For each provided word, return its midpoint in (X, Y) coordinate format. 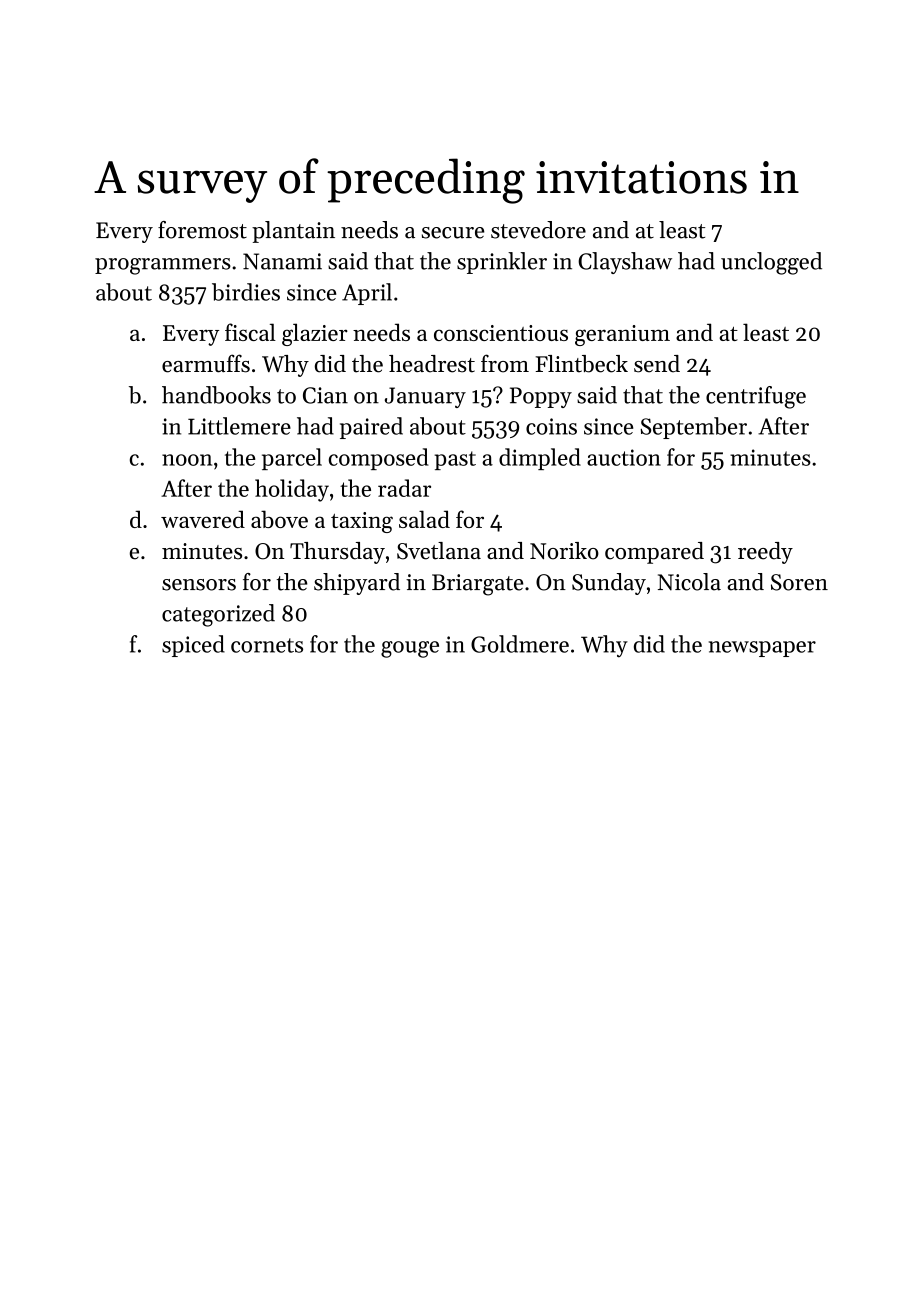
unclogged (771, 263)
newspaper (762, 649)
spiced (193, 646)
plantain (293, 232)
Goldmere (520, 644)
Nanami (282, 261)
